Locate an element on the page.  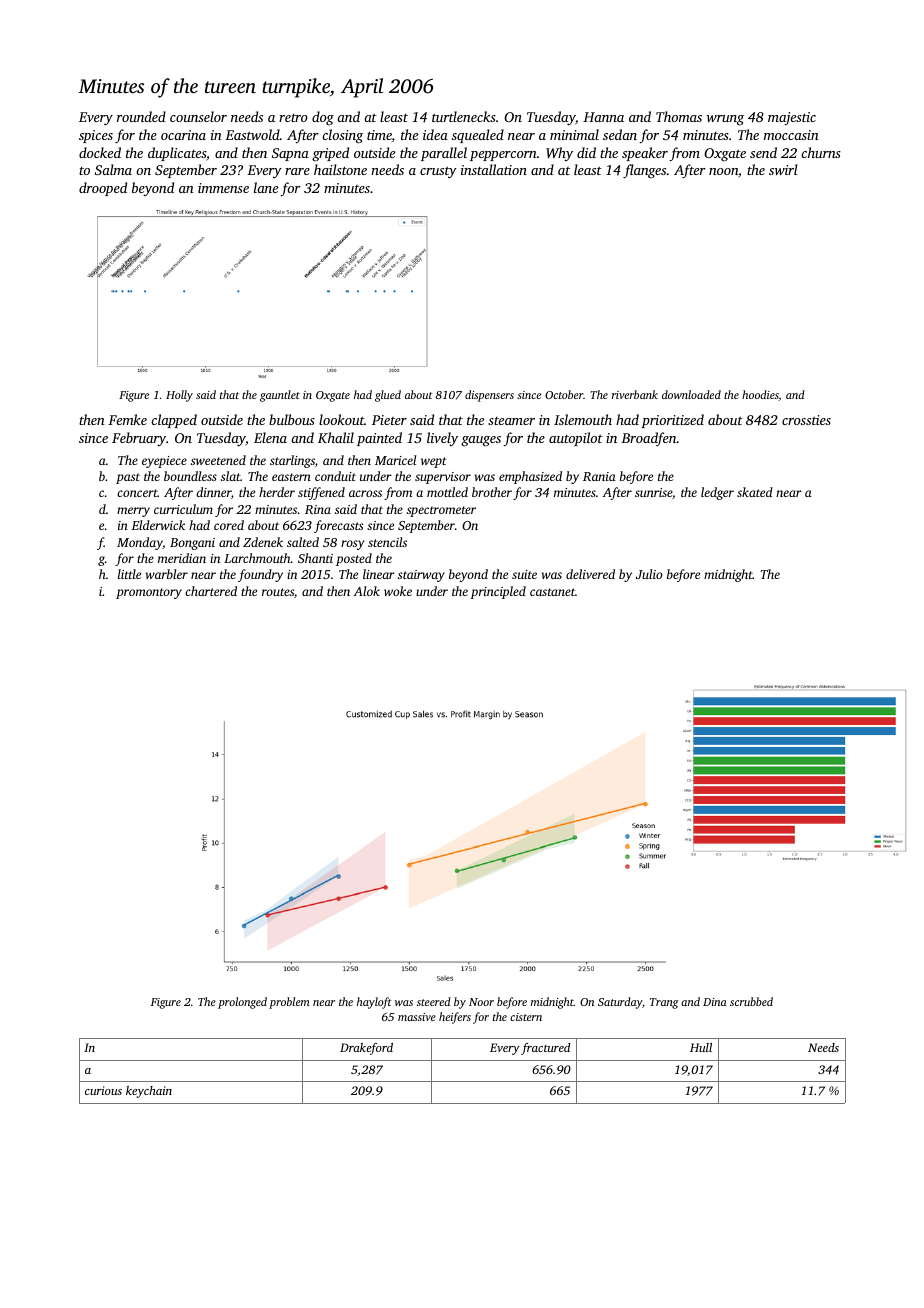
majestic is located at coordinates (792, 118).
